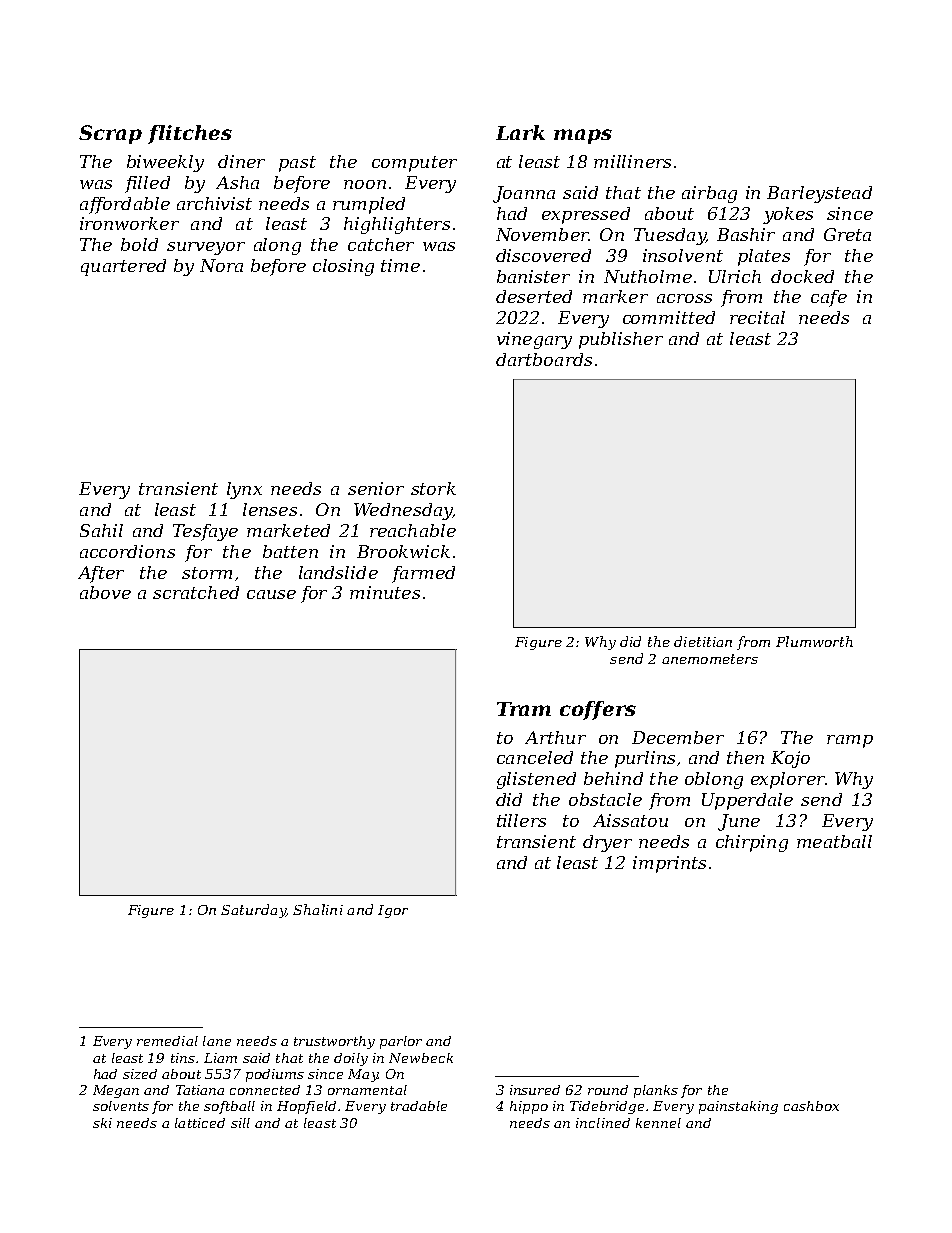 This image has width=952, height=1233. What do you see at coordinates (811, 1106) in the image?
I see `cashbox` at bounding box center [811, 1106].
